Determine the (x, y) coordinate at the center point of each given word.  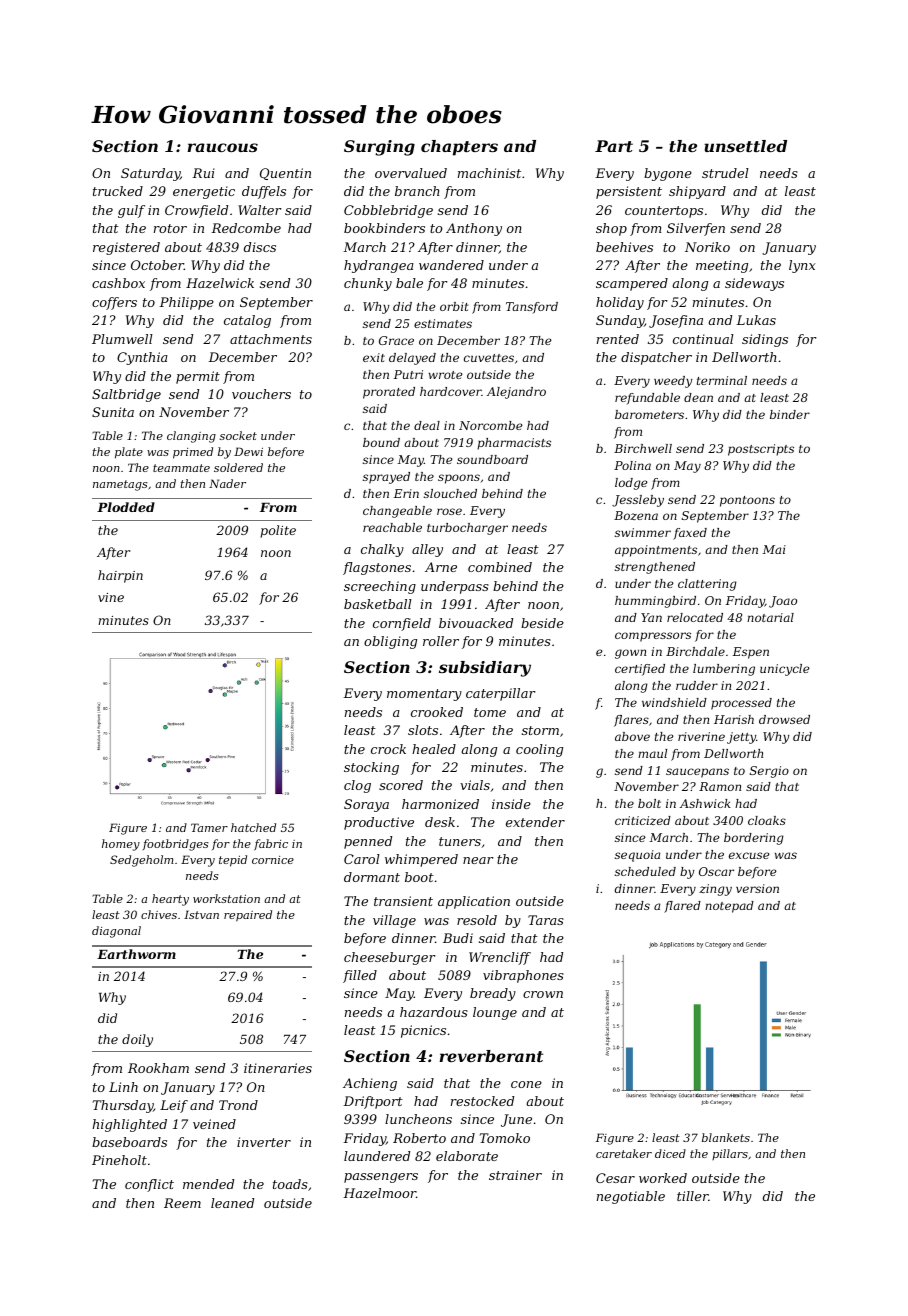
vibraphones (523, 976)
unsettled (745, 146)
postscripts (761, 450)
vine (111, 597)
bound (381, 442)
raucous (223, 147)
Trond (238, 1105)
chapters (459, 148)
